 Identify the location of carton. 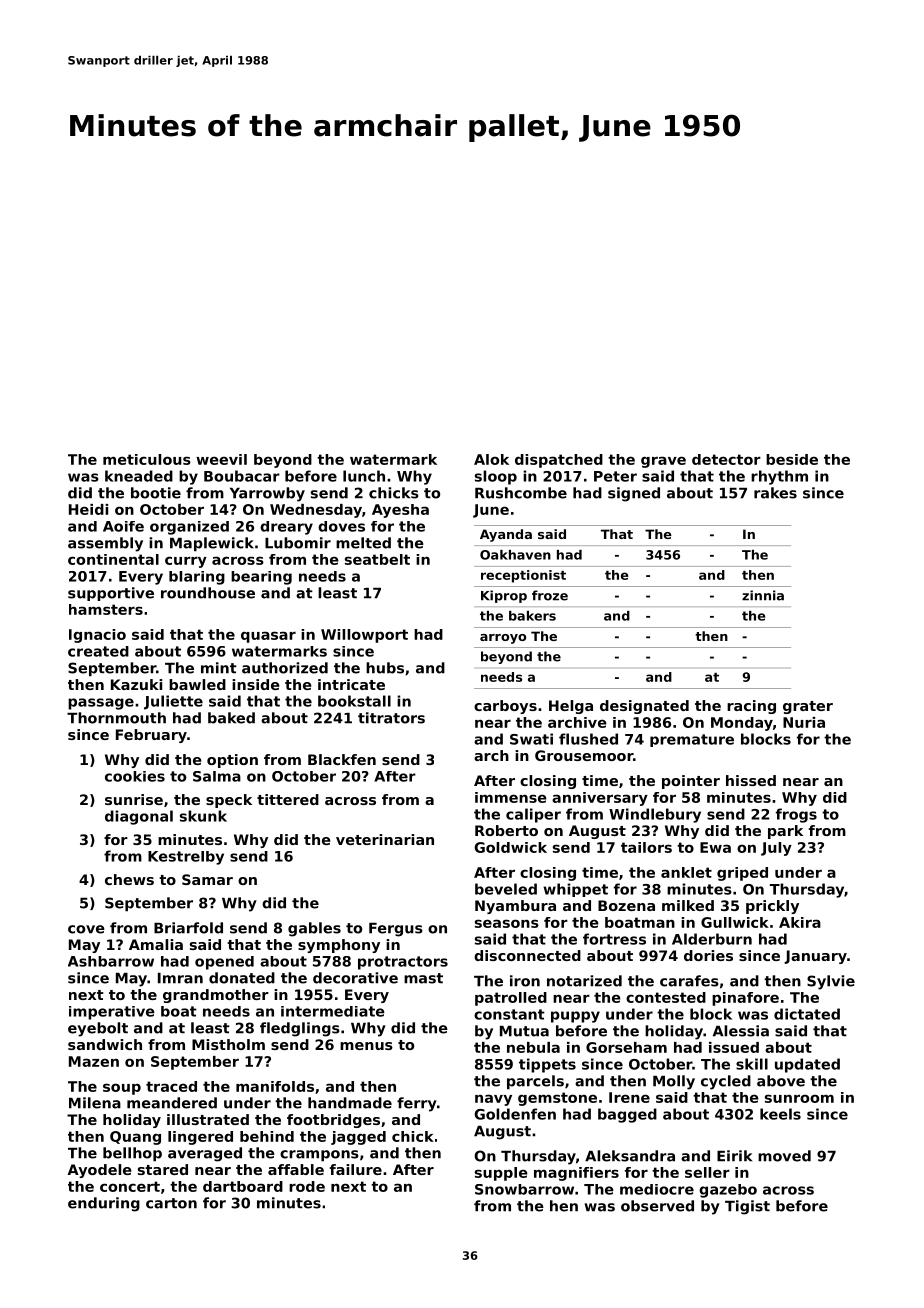
(171, 1203).
